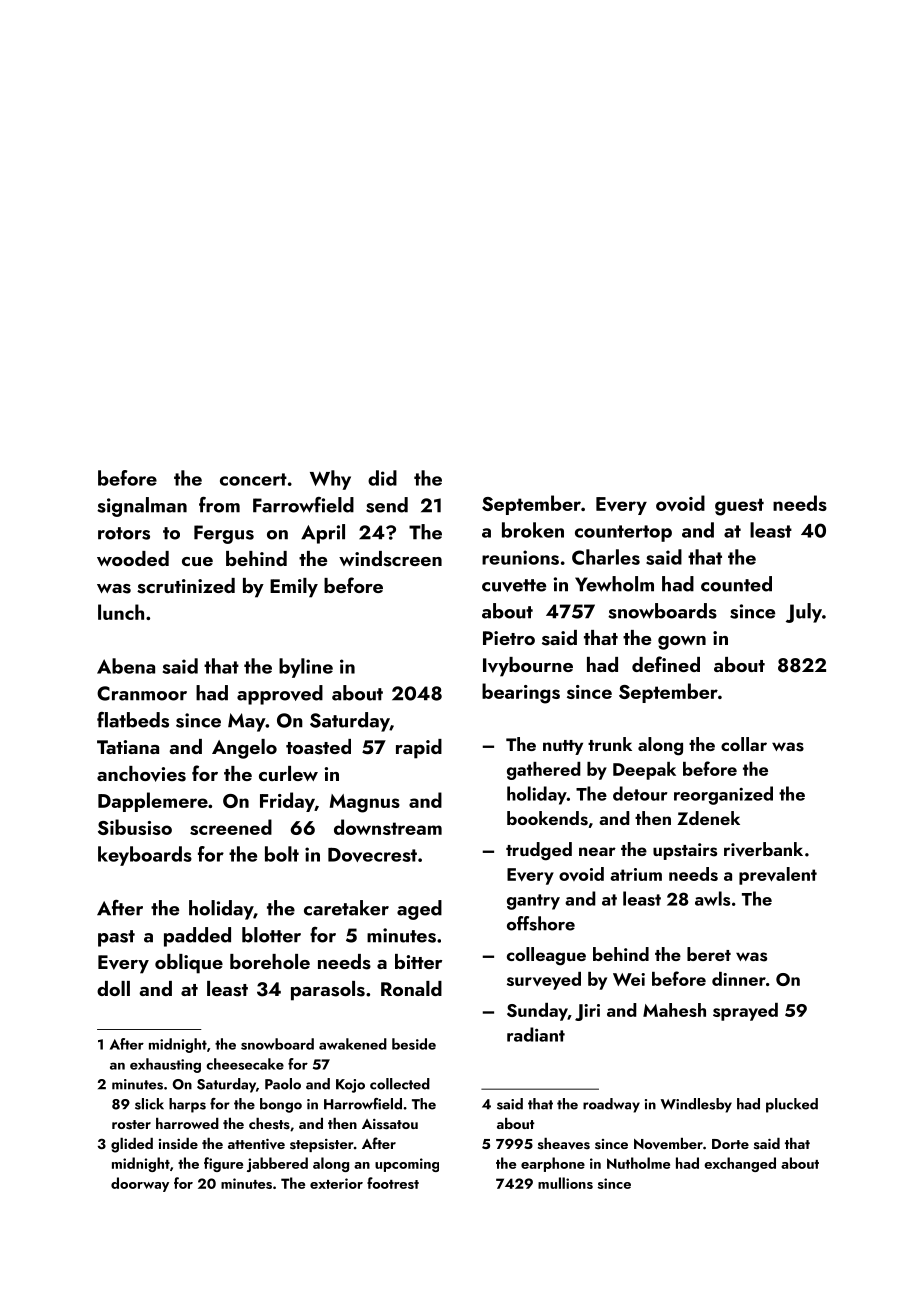 The image size is (924, 1314). What do you see at coordinates (407, 1165) in the screenshot?
I see `upcoming` at bounding box center [407, 1165].
